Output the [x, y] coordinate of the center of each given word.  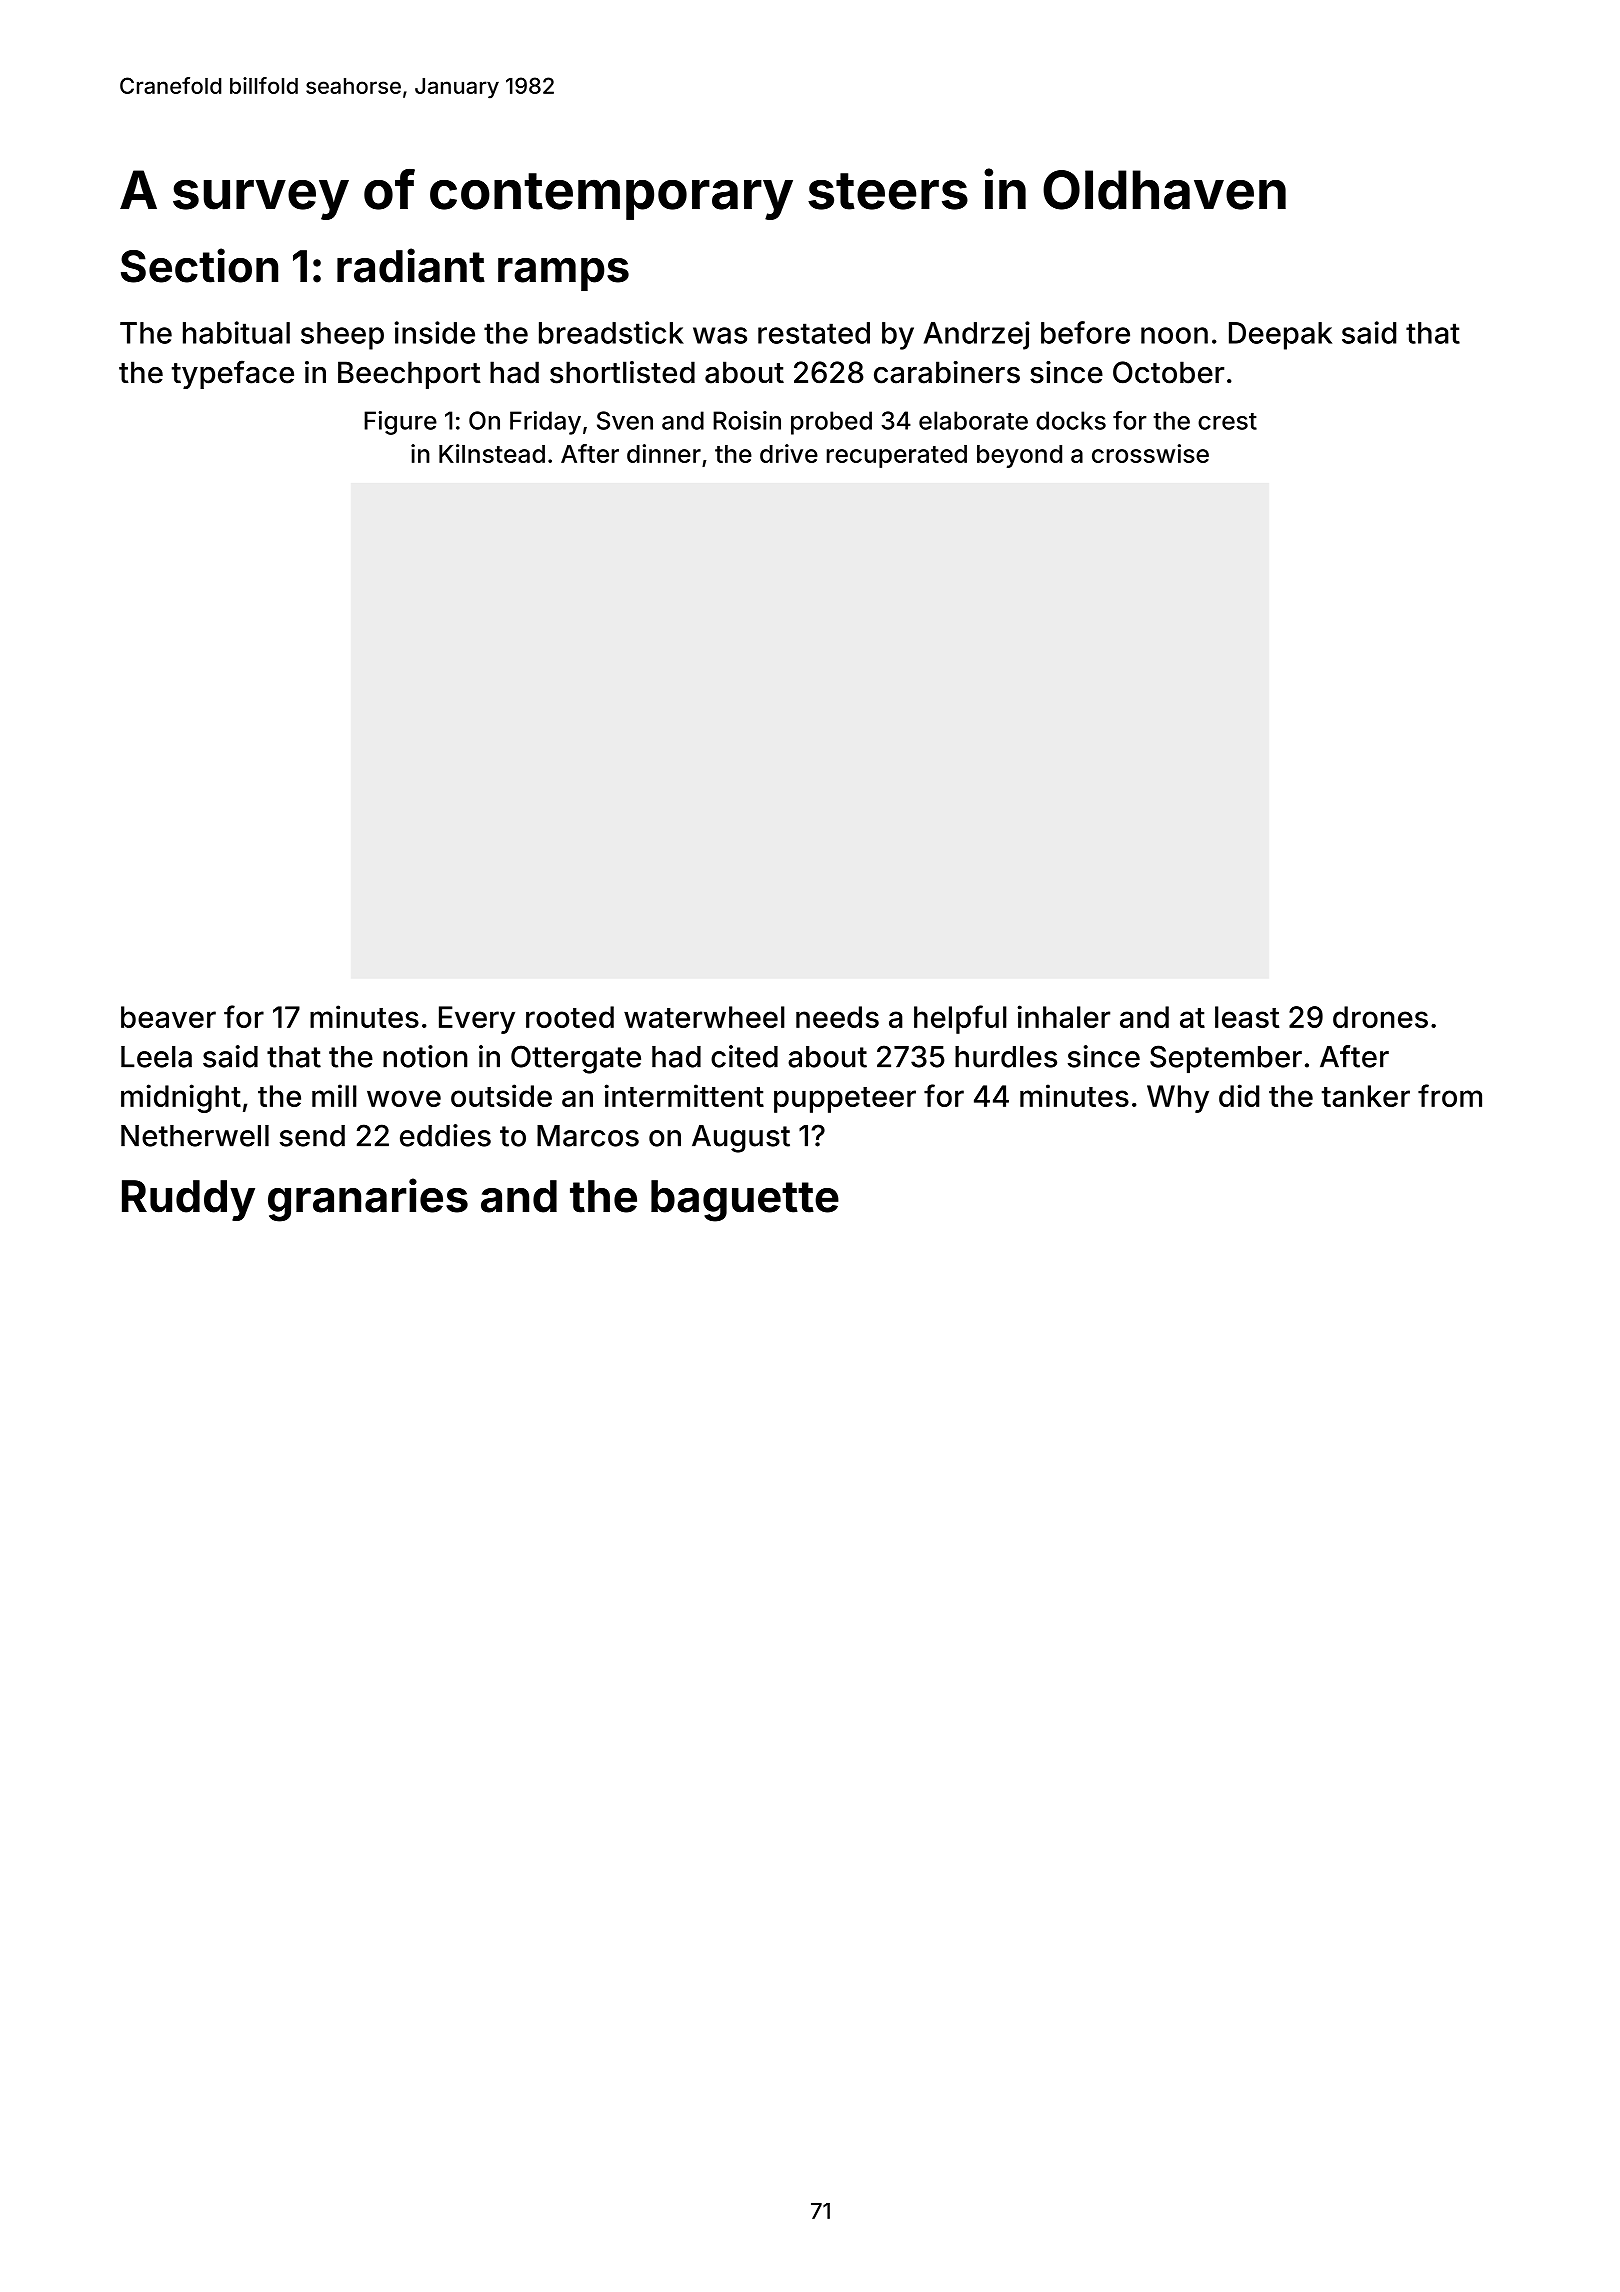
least [1247, 1017]
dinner [664, 453]
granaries [368, 1200]
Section [199, 265]
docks [1071, 420]
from [1450, 1095]
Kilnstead [492, 453]
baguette [745, 1201]
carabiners [947, 372]
